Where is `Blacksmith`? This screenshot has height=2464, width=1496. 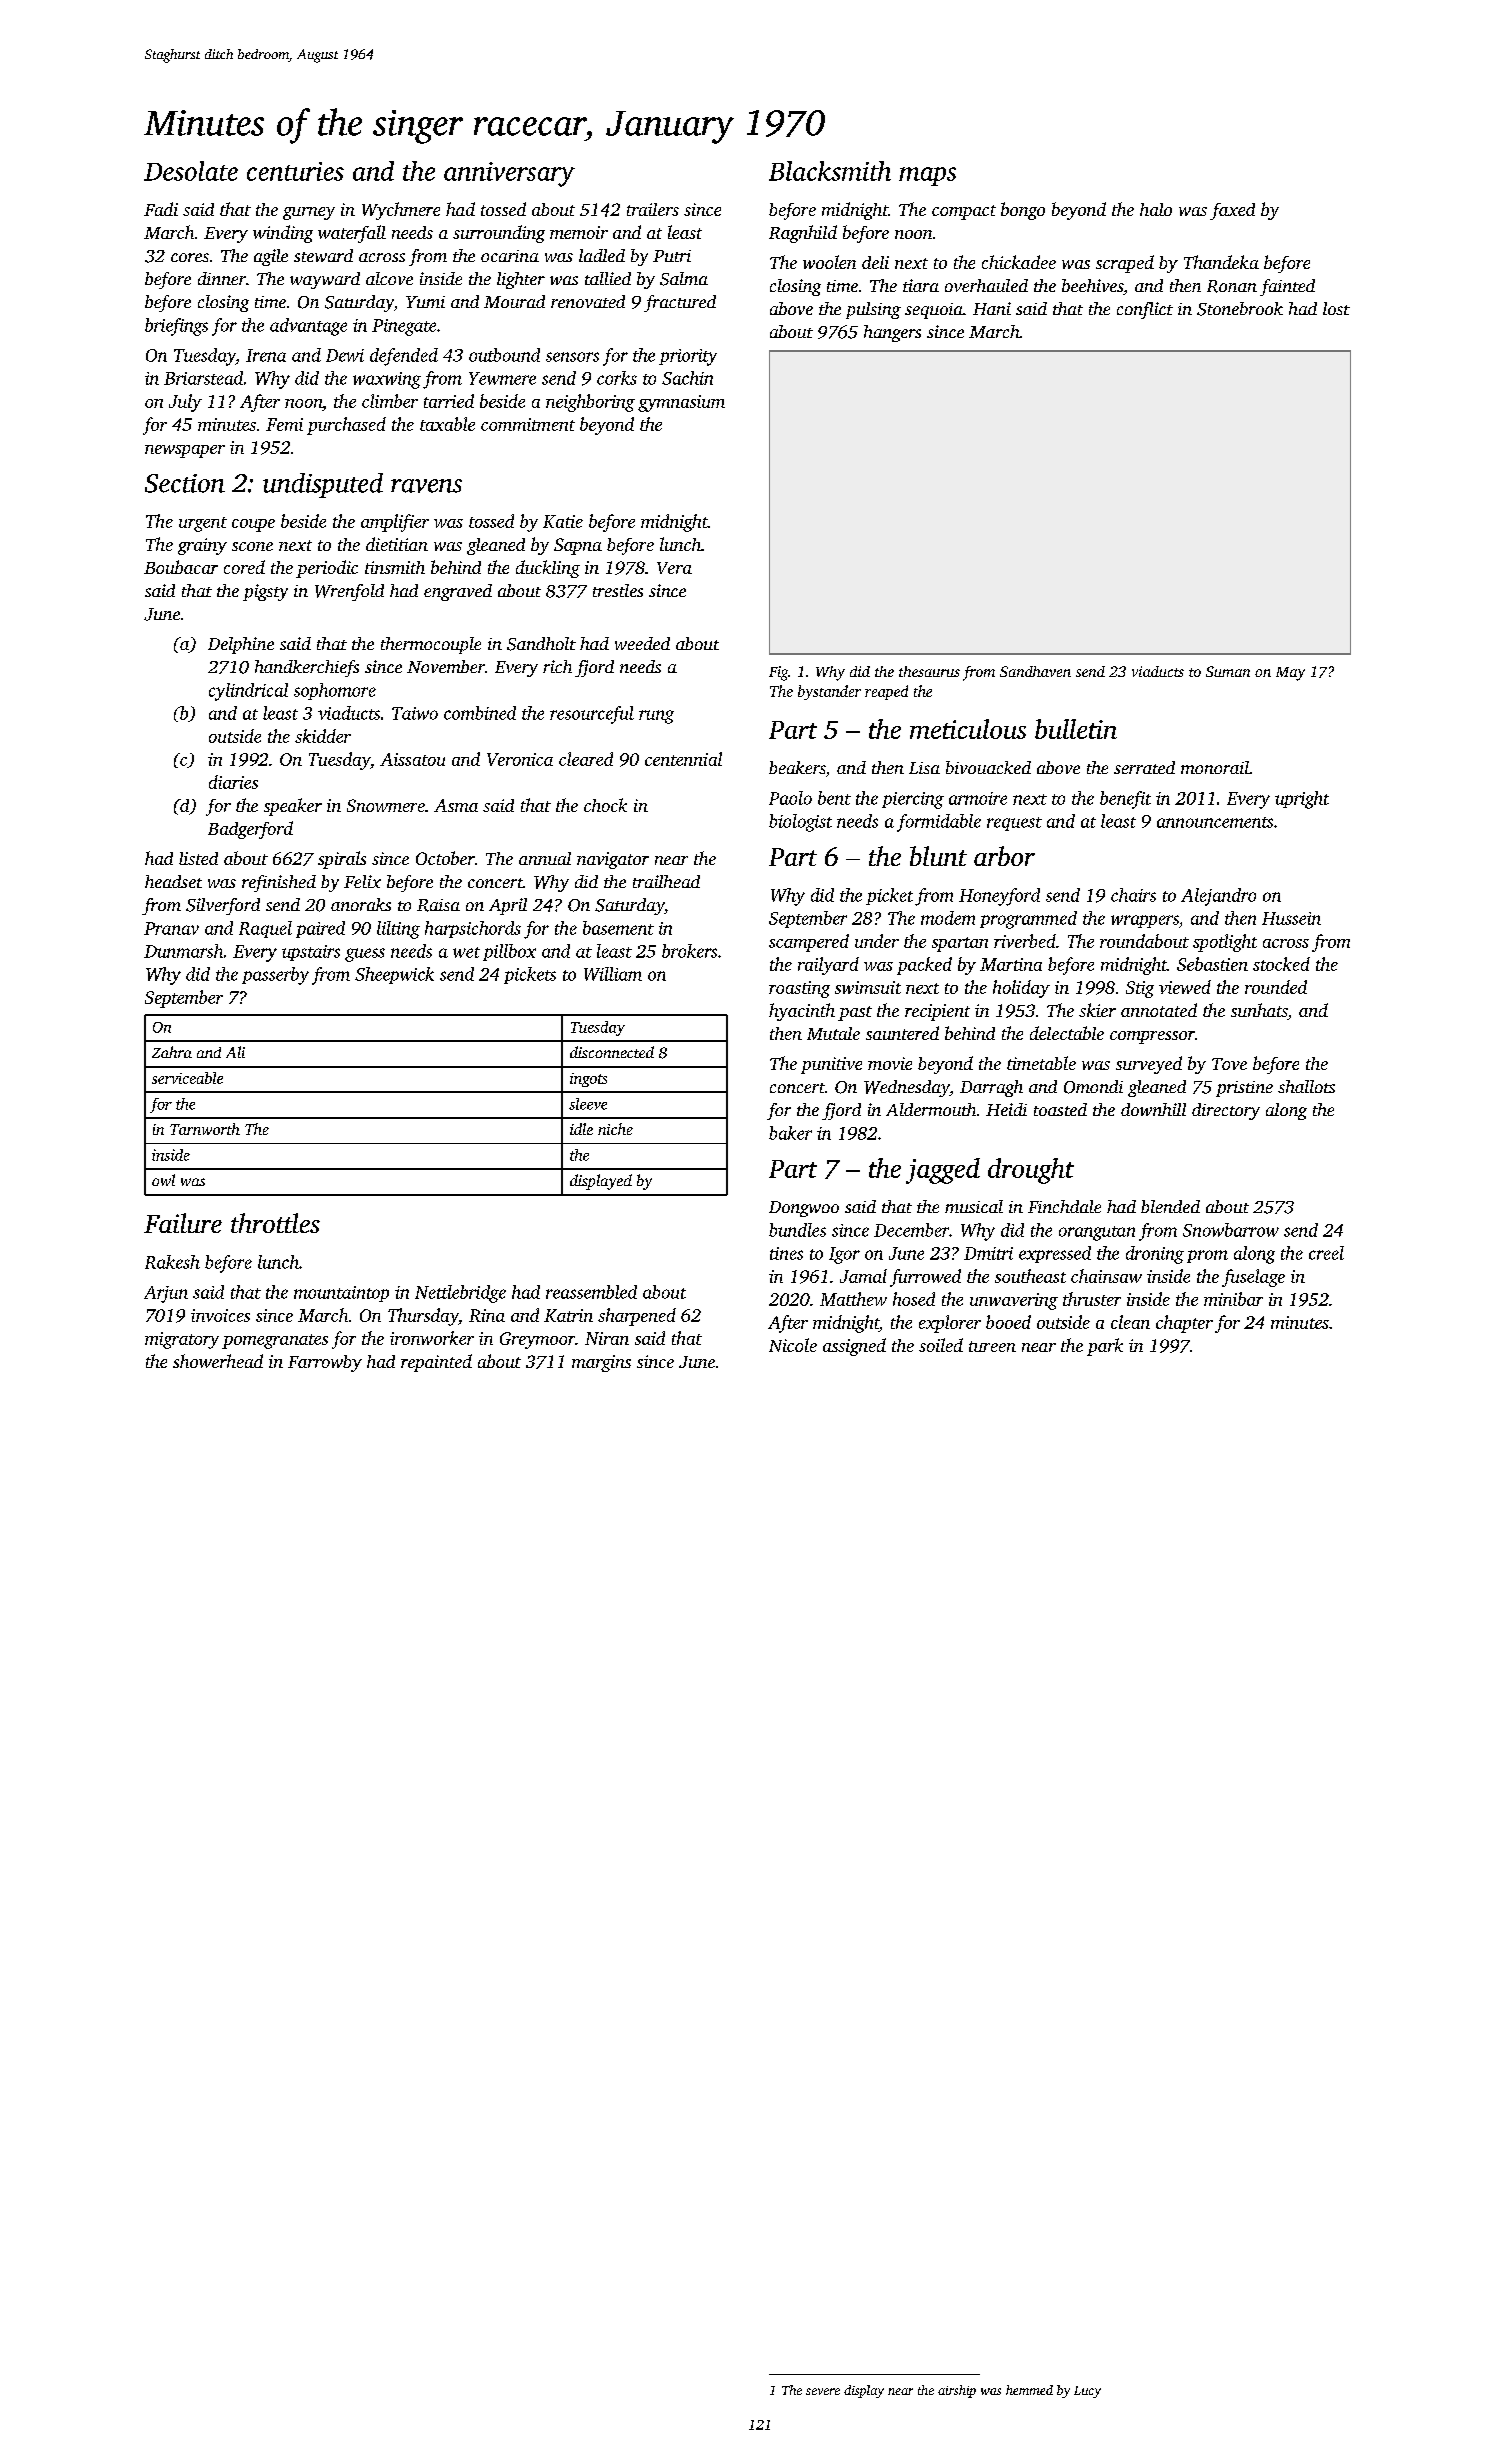
Blacksmith is located at coordinates (830, 171).
